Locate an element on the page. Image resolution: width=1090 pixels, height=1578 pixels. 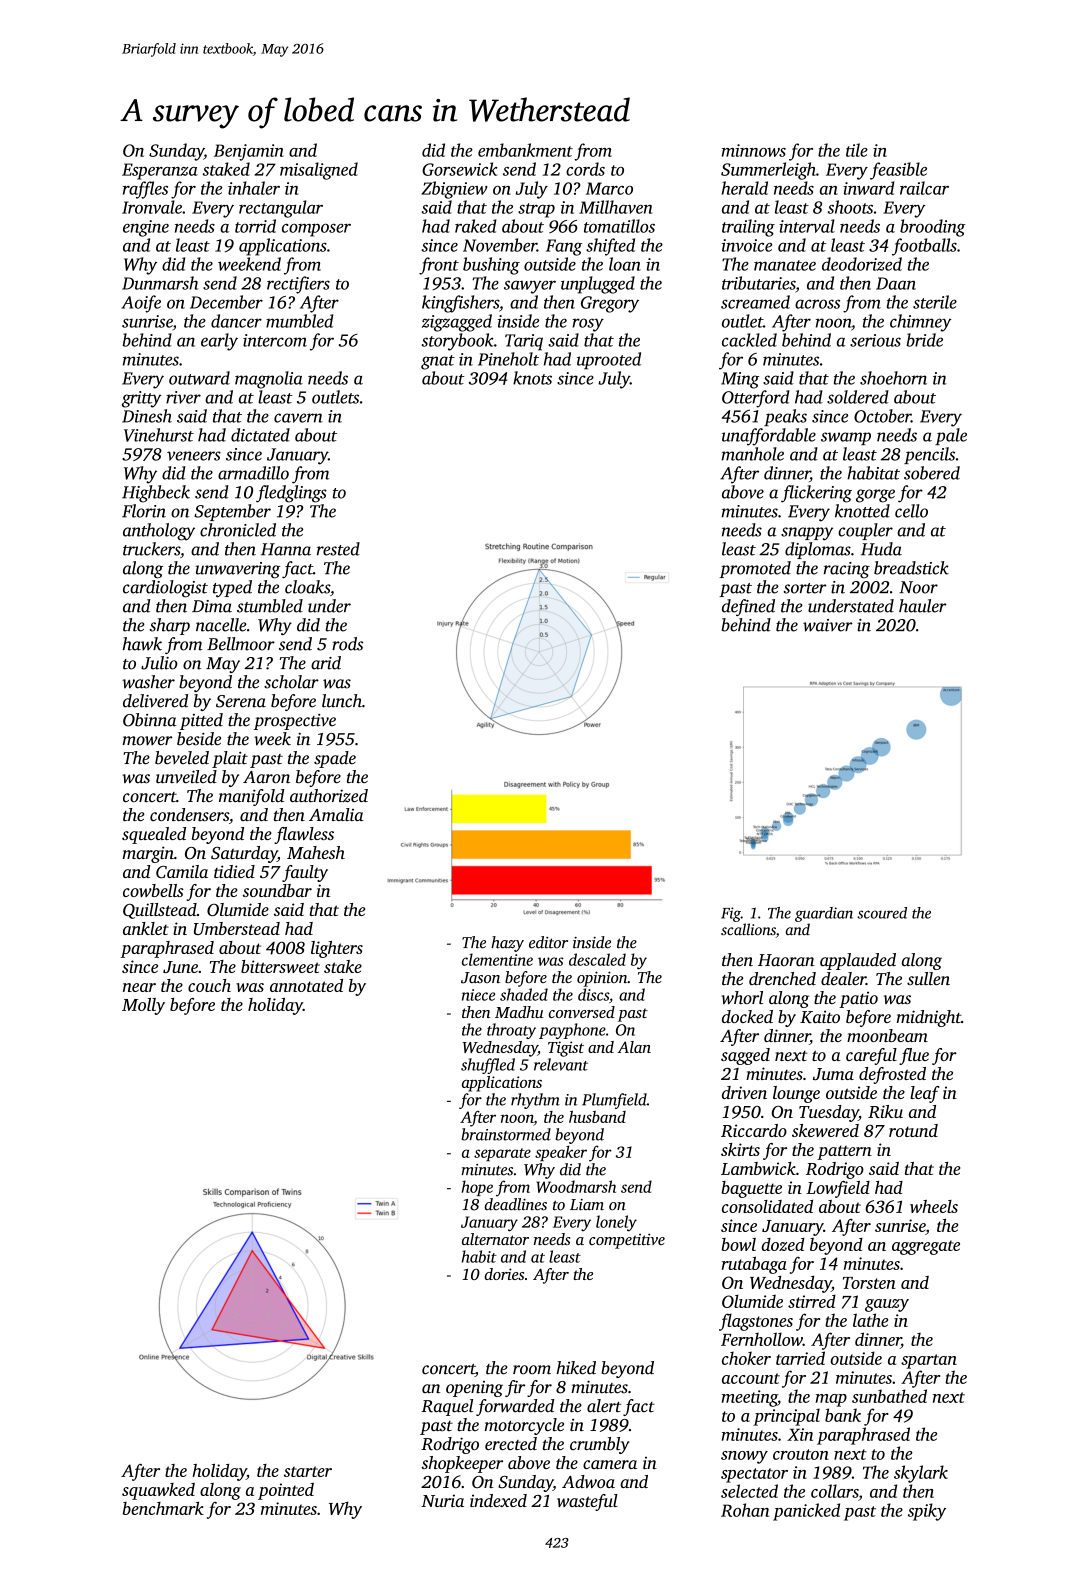
starter is located at coordinates (308, 1471).
